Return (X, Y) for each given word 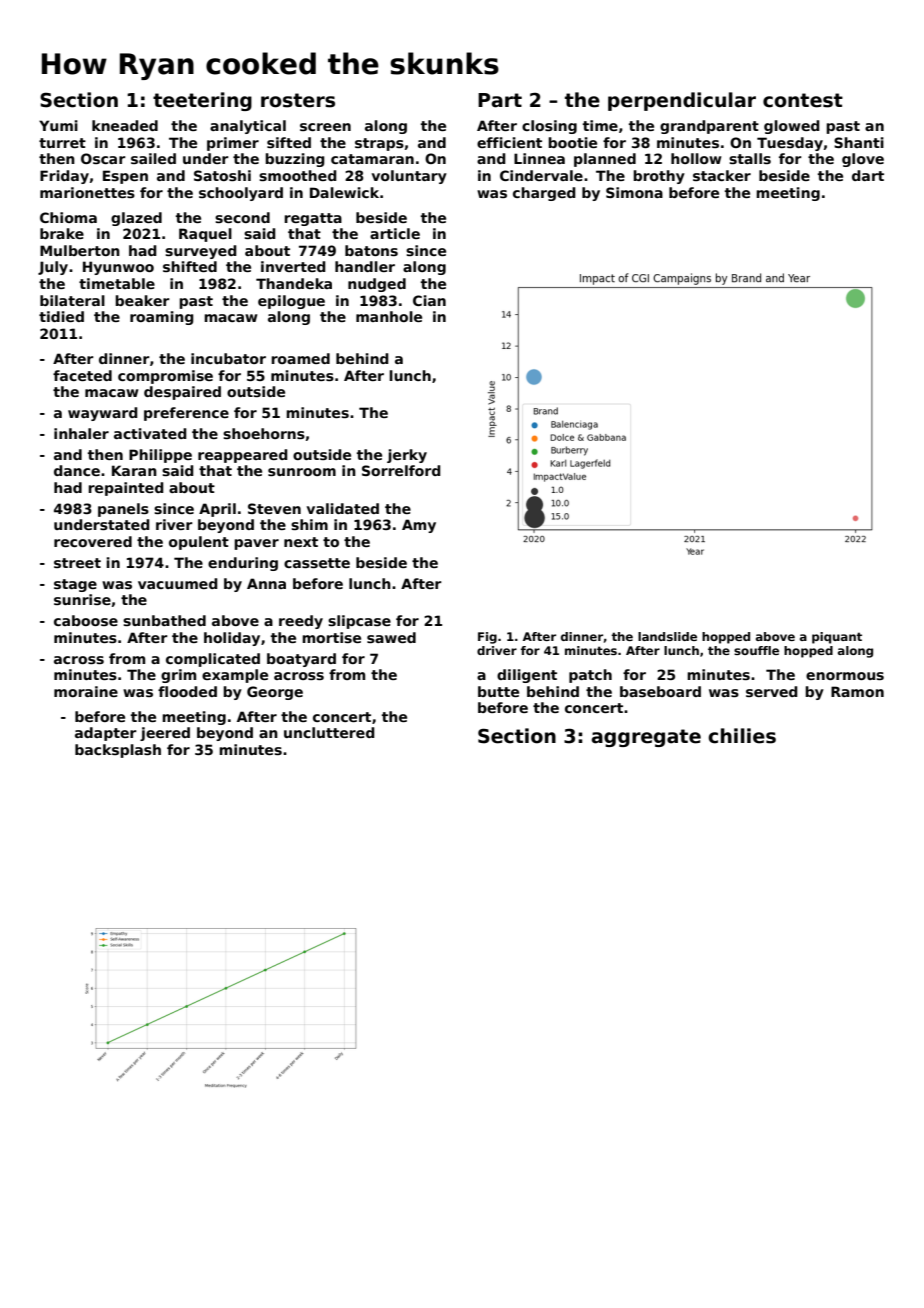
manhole (389, 316)
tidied (61, 316)
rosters (298, 100)
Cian (429, 300)
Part (500, 100)
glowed (792, 127)
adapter (106, 734)
